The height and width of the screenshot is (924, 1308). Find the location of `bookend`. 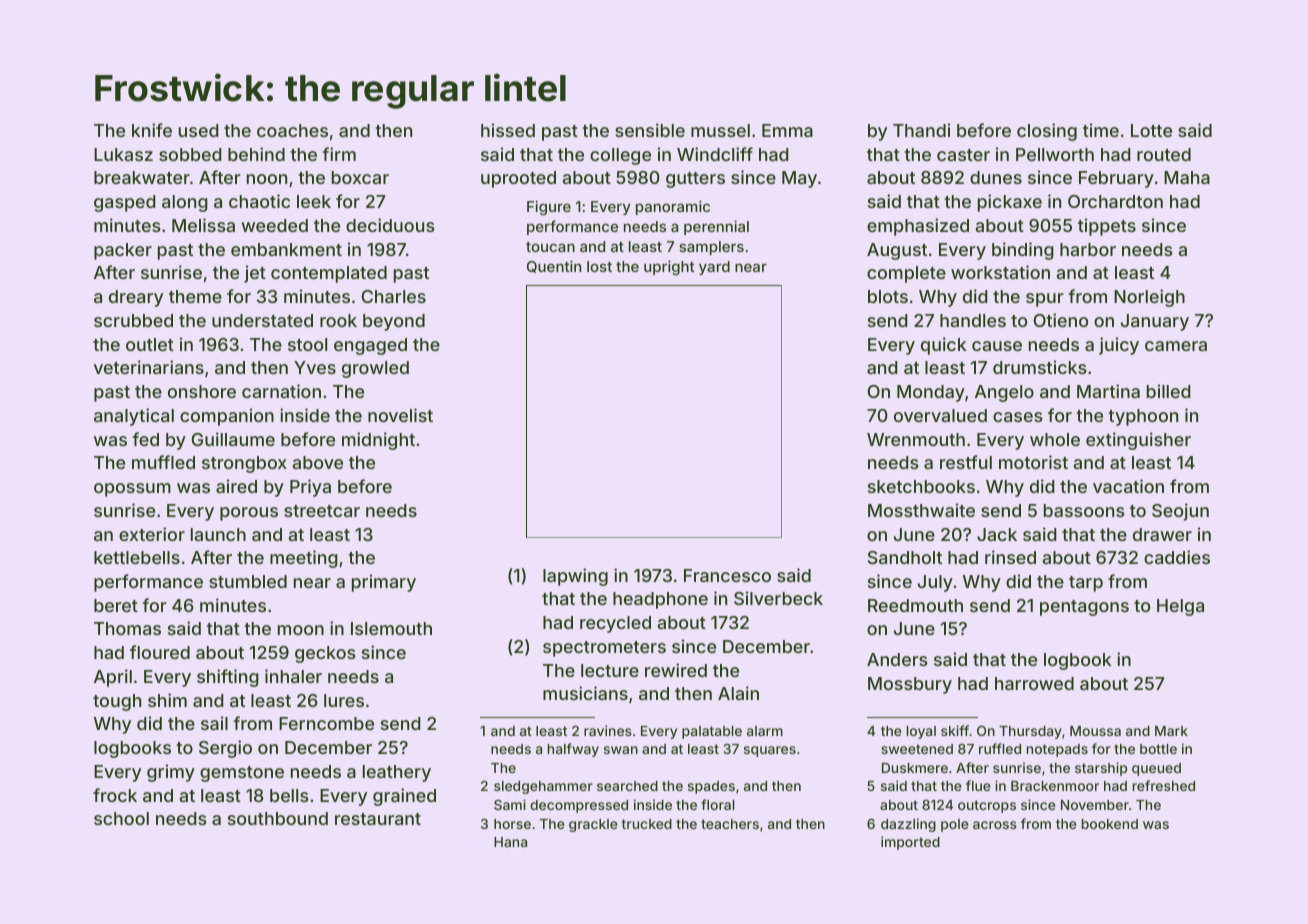

bookend is located at coordinates (1110, 824).
